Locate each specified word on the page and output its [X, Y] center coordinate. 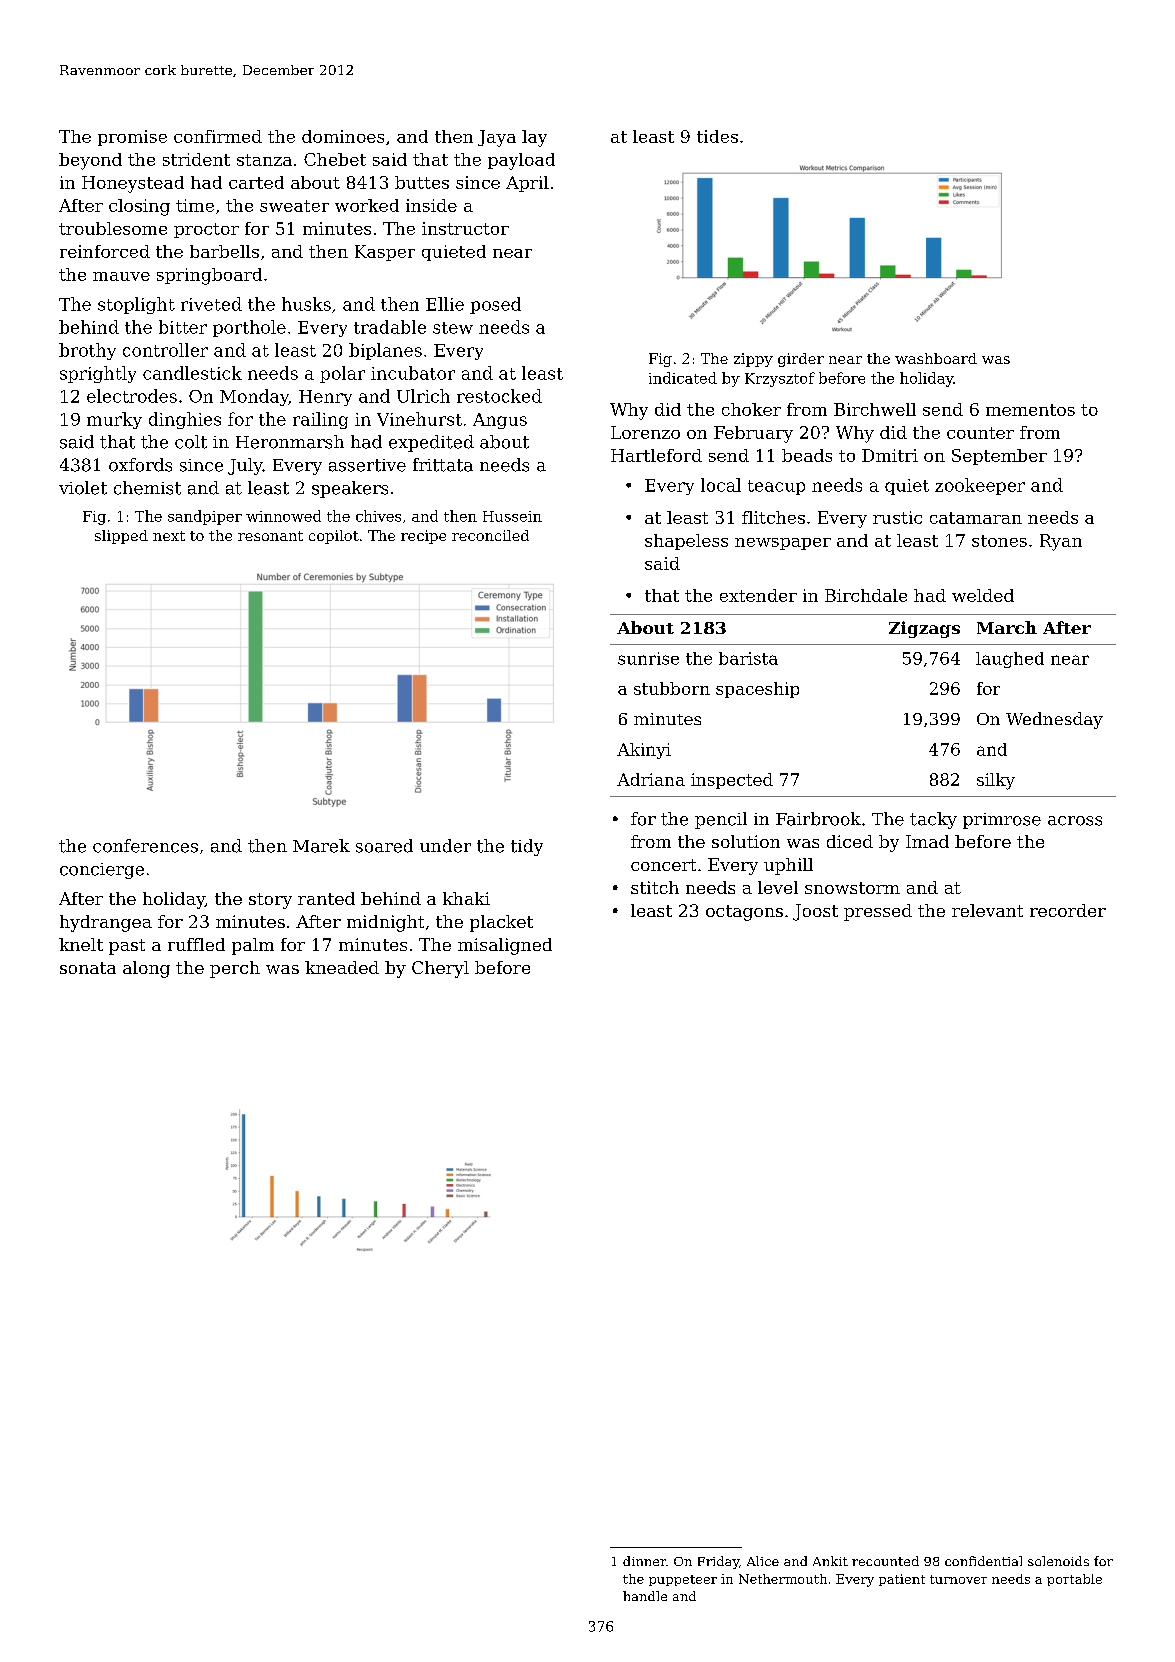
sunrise [648, 658]
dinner [644, 1561]
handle [645, 1596]
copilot [334, 537]
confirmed [218, 136]
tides [717, 136]
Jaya [497, 138]
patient [902, 1580]
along [146, 969]
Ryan [1061, 542]
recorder [1068, 910]
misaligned [505, 946]
